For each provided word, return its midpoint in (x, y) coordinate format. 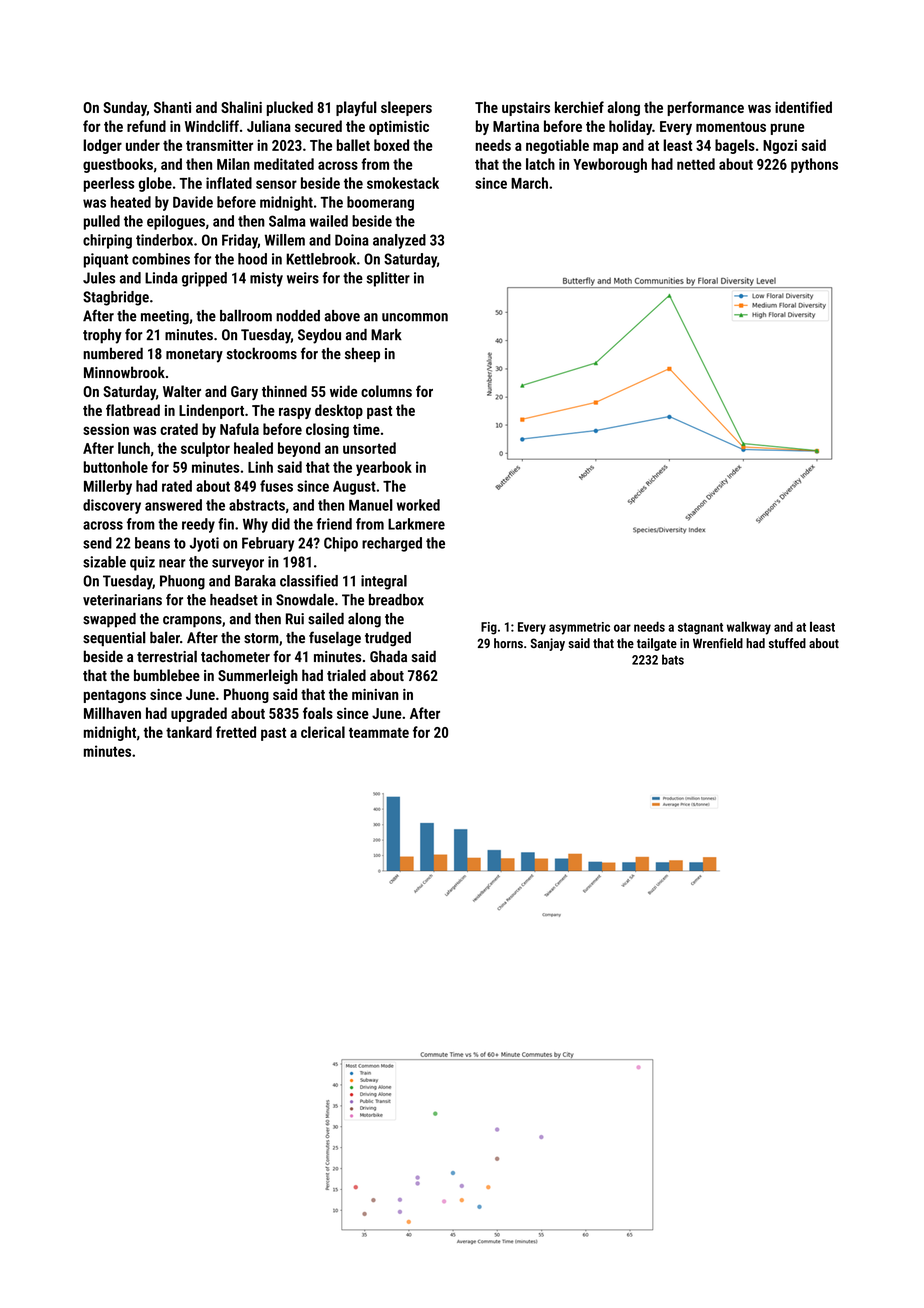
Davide (193, 202)
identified (803, 107)
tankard (189, 732)
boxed (391, 145)
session (106, 429)
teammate (379, 733)
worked (418, 505)
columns (386, 391)
